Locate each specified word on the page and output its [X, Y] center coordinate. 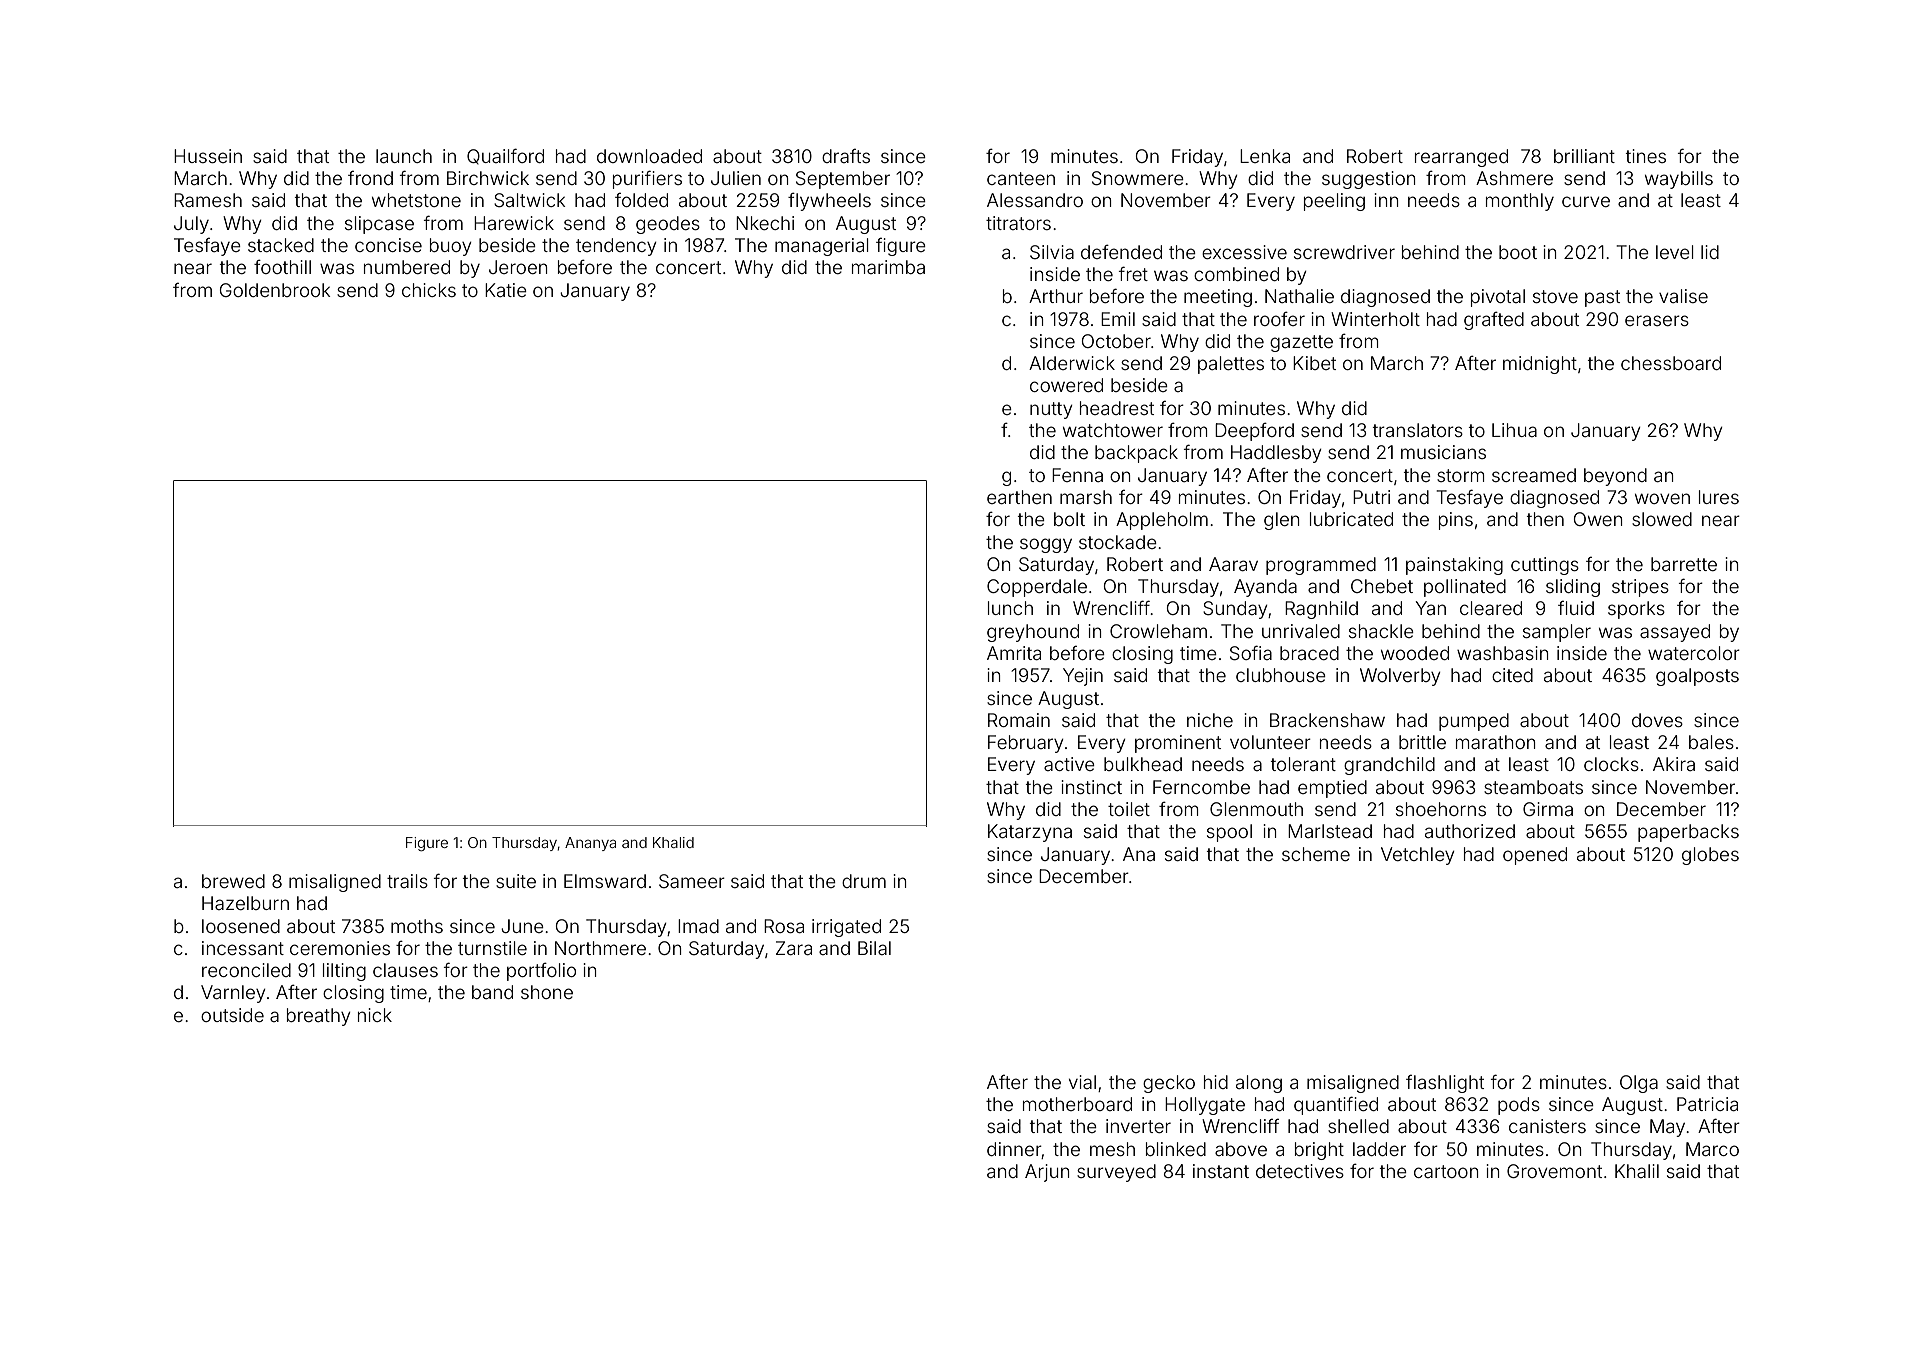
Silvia [1052, 252]
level [1674, 252]
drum [864, 881]
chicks [429, 290]
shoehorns [1441, 809]
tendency [616, 247]
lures [1719, 497]
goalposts [1697, 677]
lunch [1010, 608]
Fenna [1077, 475]
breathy [319, 1017]
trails [407, 881]
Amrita [1014, 653]
